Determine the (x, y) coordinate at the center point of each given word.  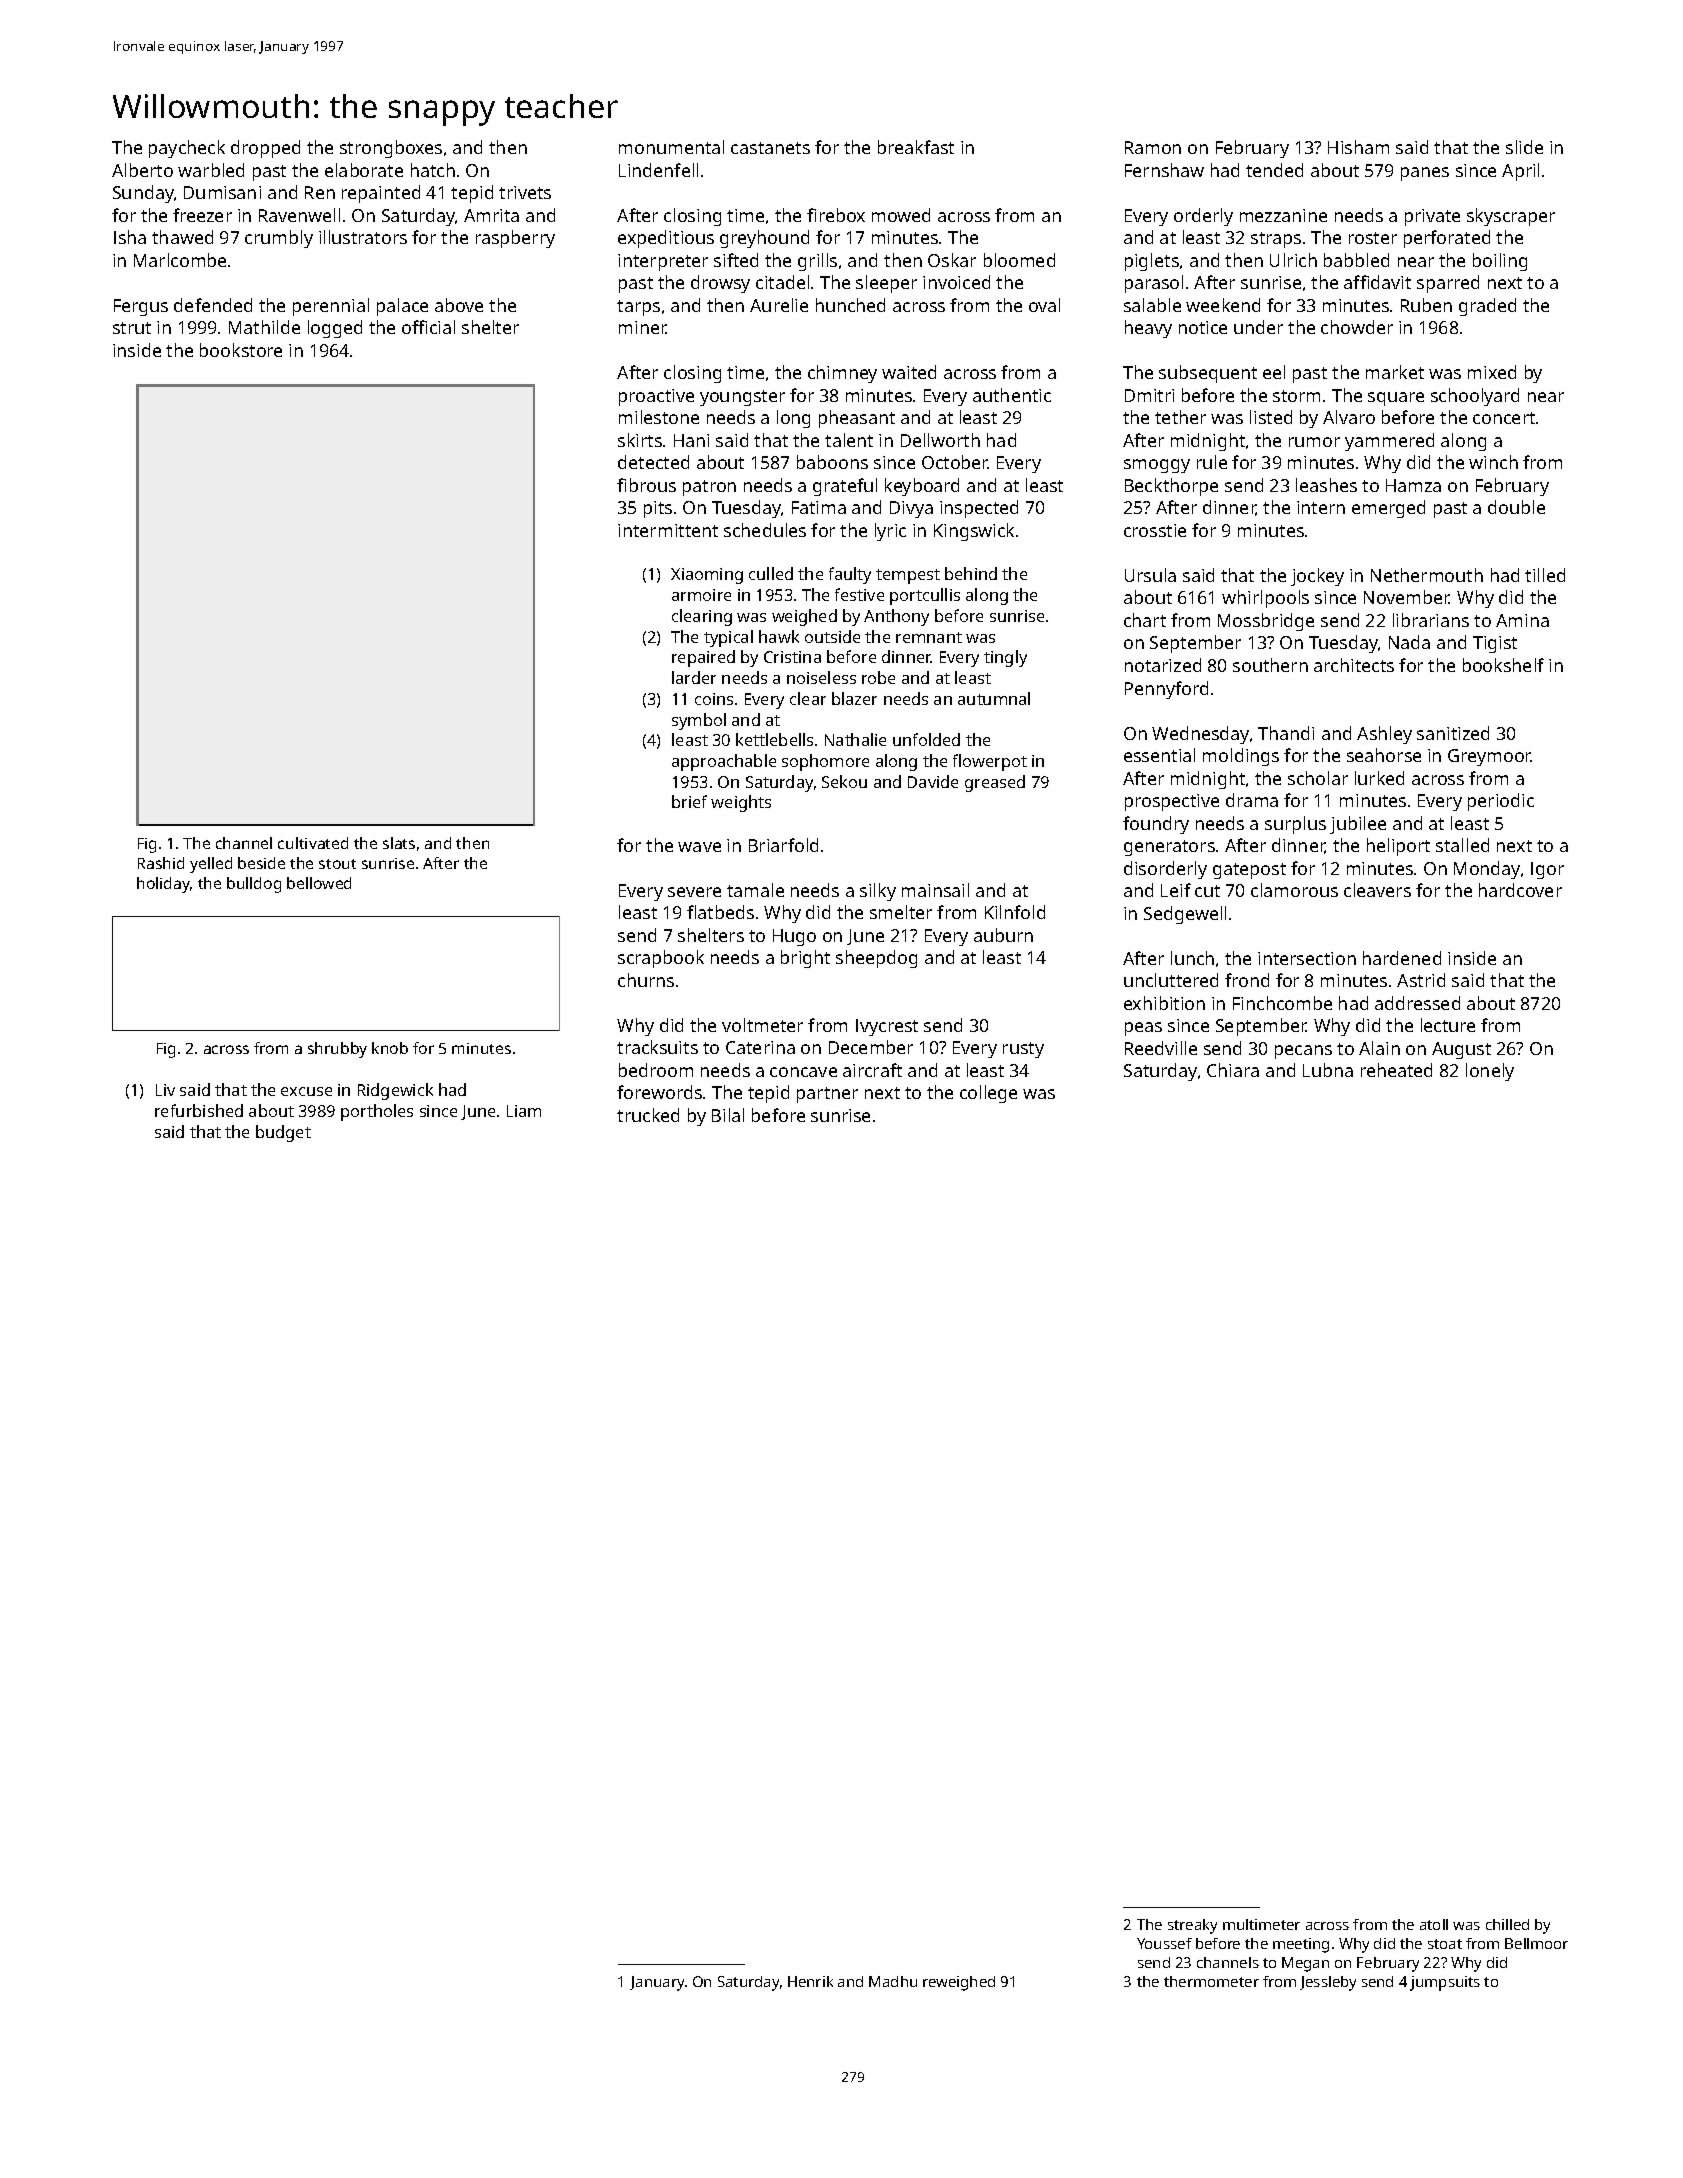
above (459, 305)
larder (694, 677)
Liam (524, 1111)
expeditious (666, 239)
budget (283, 1133)
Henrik (810, 1981)
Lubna (1328, 1070)
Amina (1522, 620)
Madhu (893, 1981)
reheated (1396, 1070)
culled (771, 573)
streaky (1192, 1926)
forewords (659, 1092)
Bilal (728, 1115)
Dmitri (1149, 395)
